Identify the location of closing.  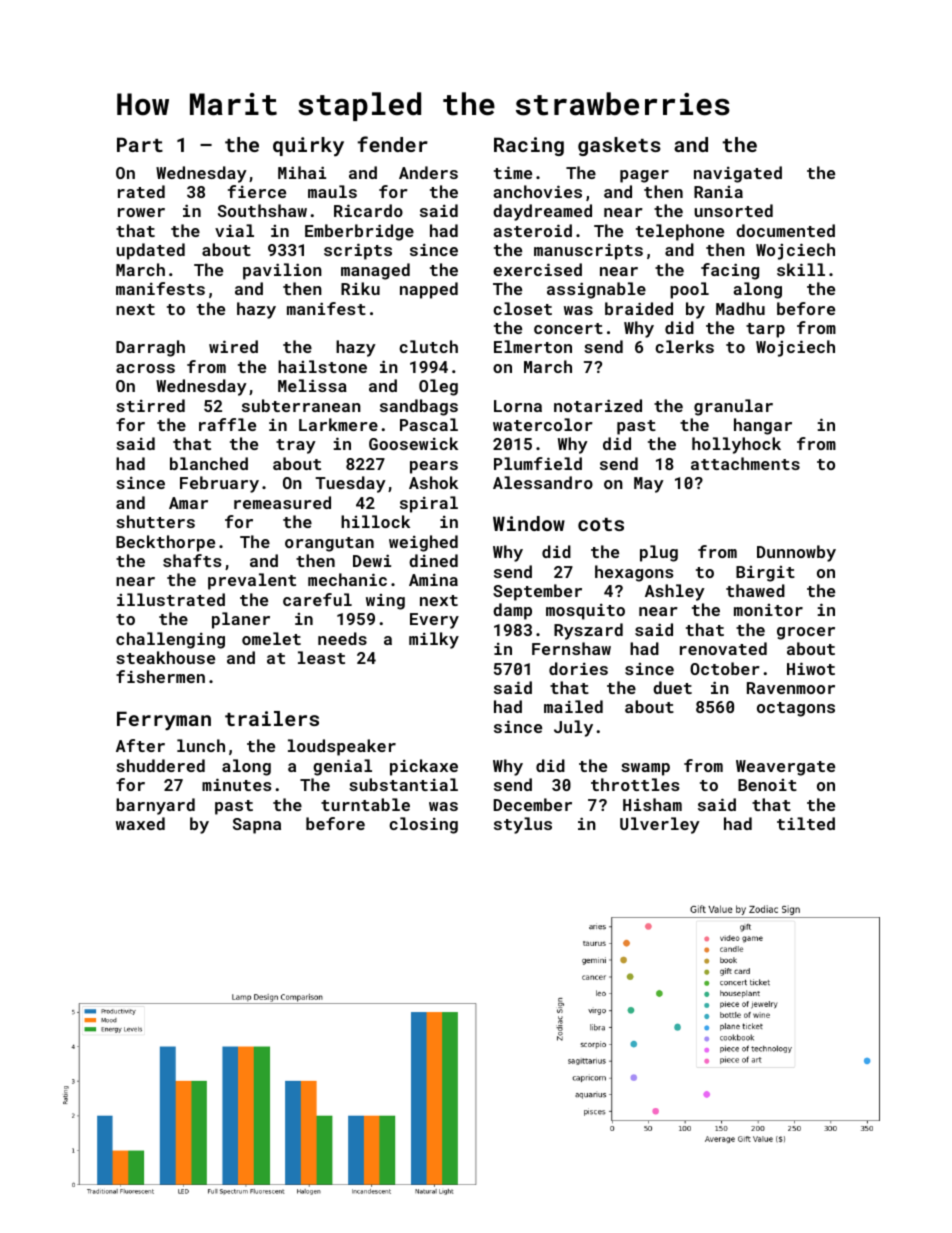
(423, 825).
